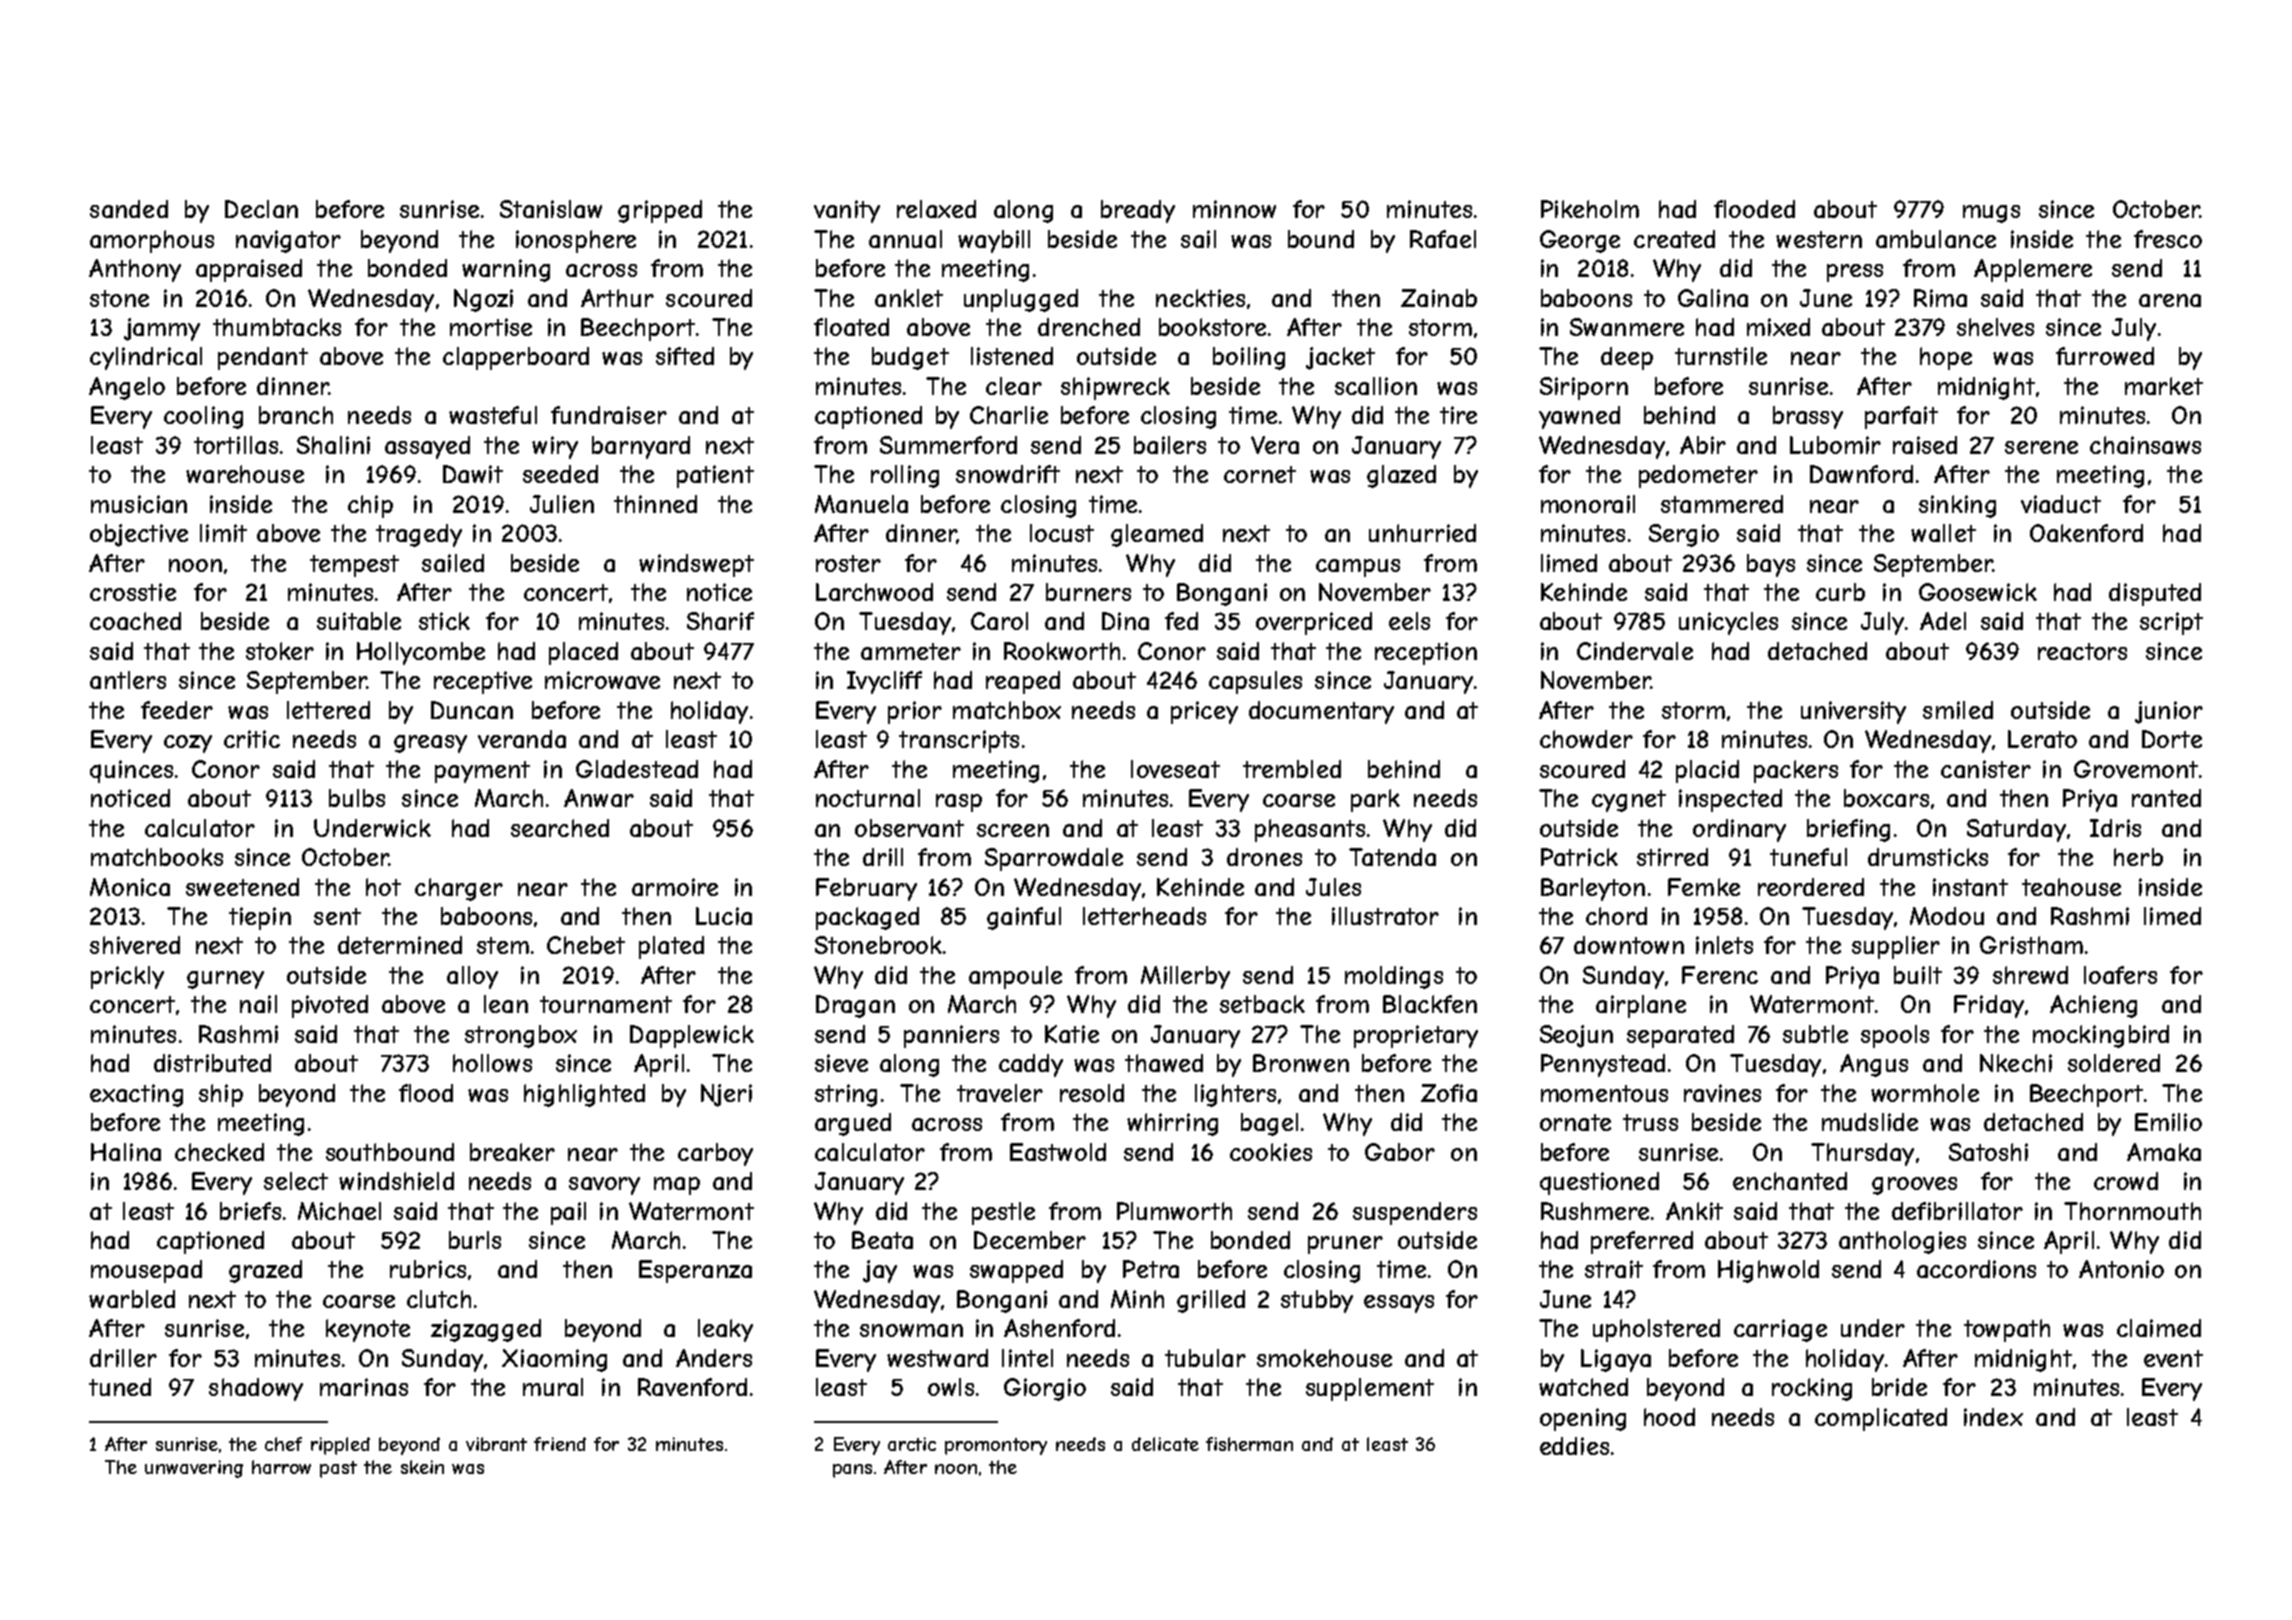 The width and height of the screenshot is (2292, 1620). What do you see at coordinates (359, 621) in the screenshot?
I see `suitable` at bounding box center [359, 621].
